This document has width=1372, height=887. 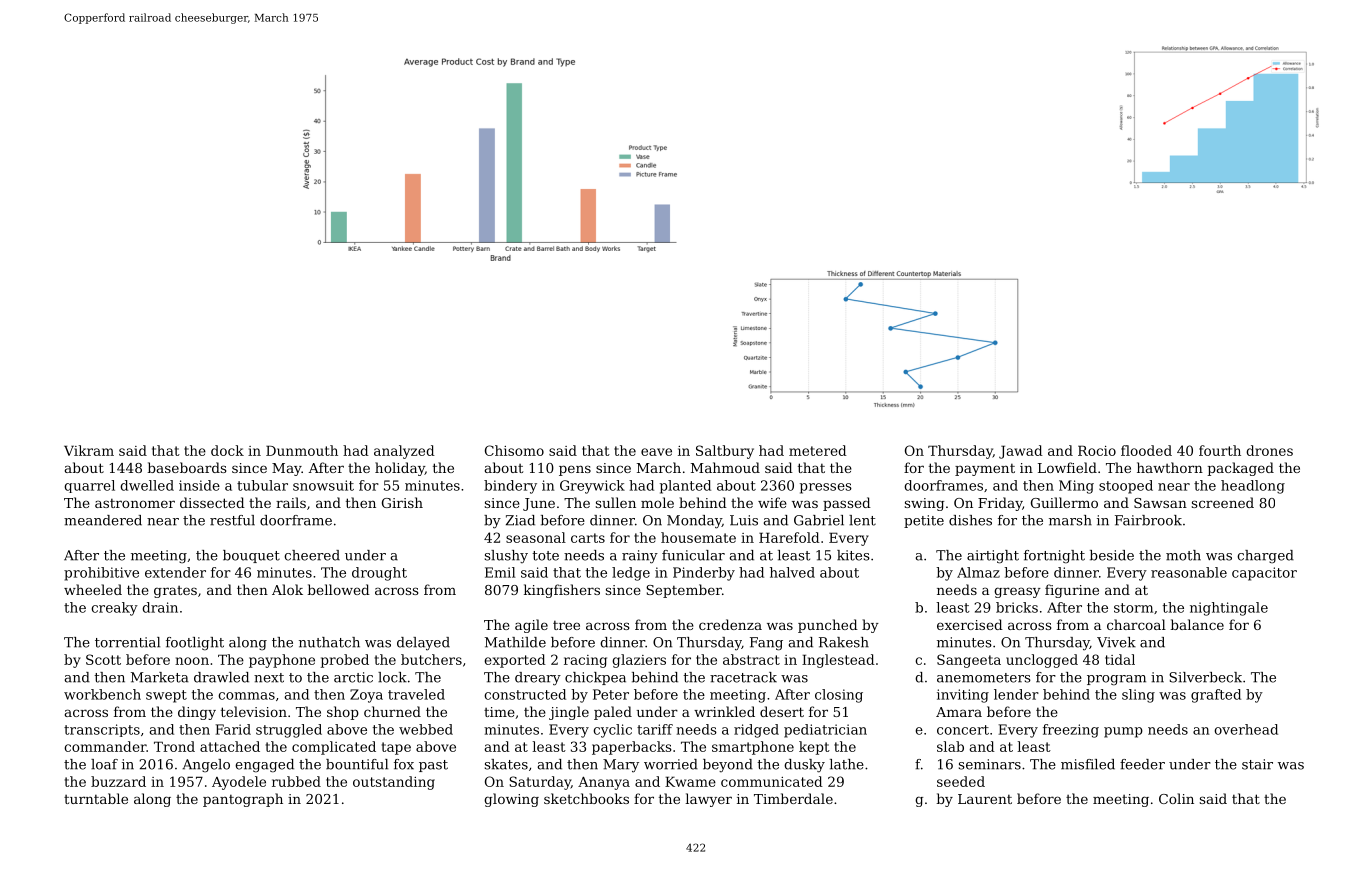 I want to click on glowing, so click(x=511, y=800).
